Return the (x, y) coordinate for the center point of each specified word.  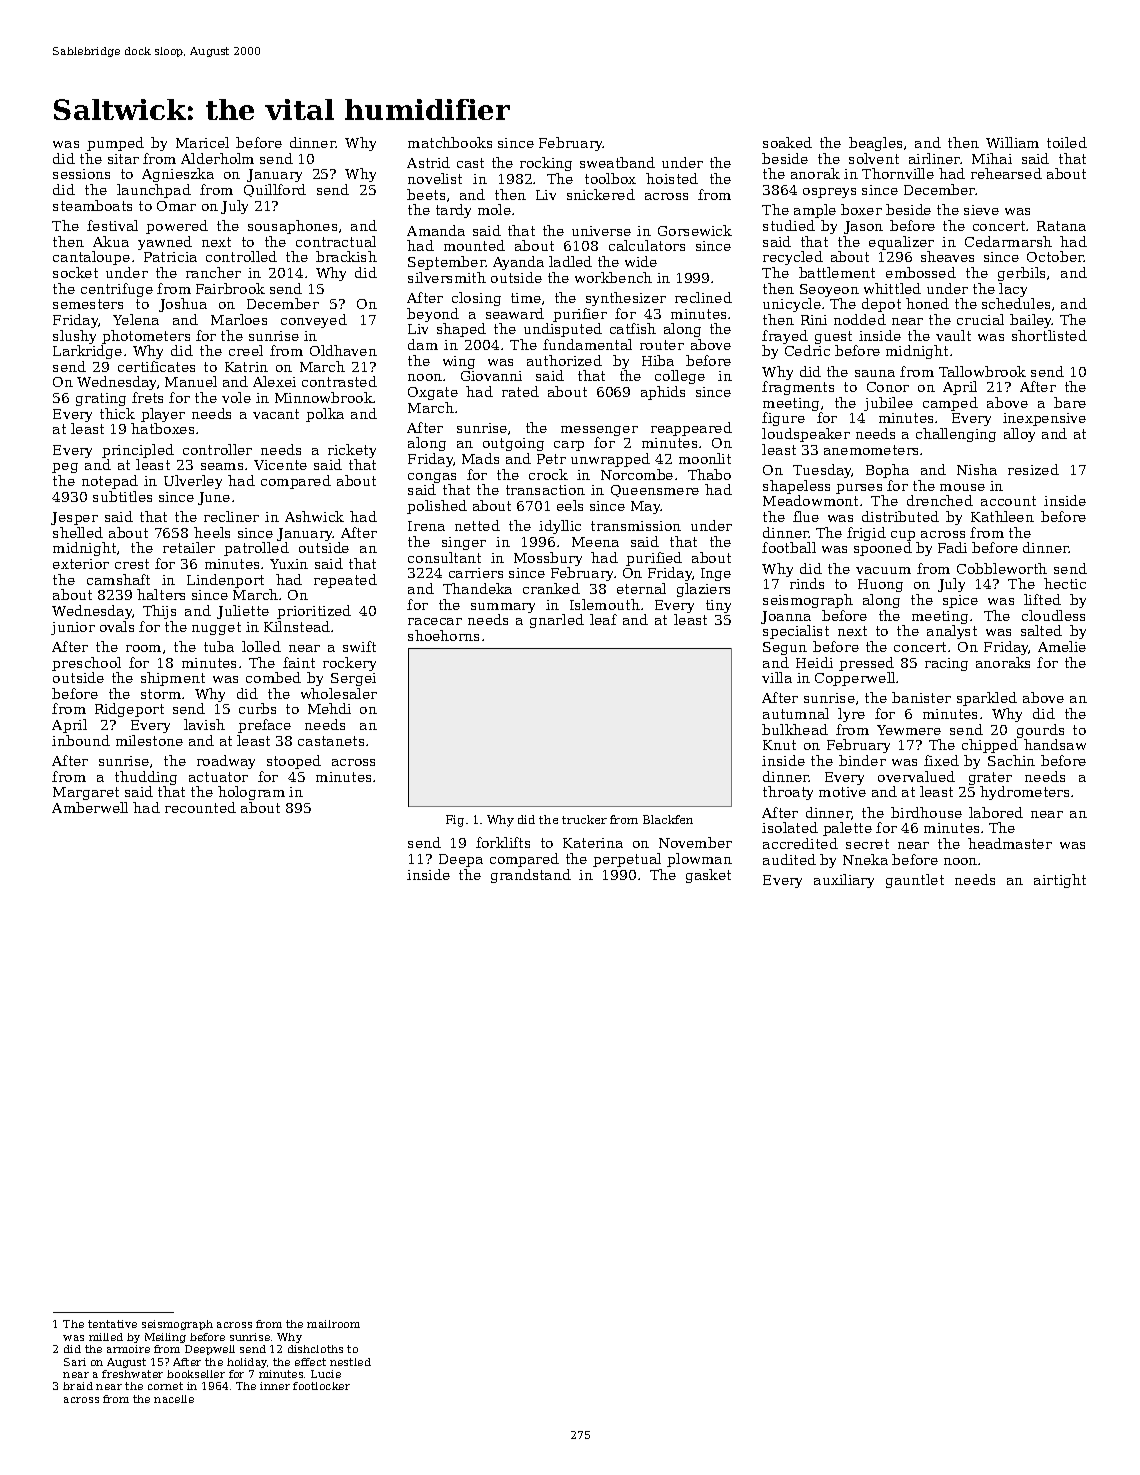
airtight (1060, 881)
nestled (350, 1362)
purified (654, 559)
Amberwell (90, 807)
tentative (112, 1324)
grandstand (531, 876)
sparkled (987, 699)
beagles (875, 144)
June (214, 498)
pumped (115, 144)
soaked (787, 142)
